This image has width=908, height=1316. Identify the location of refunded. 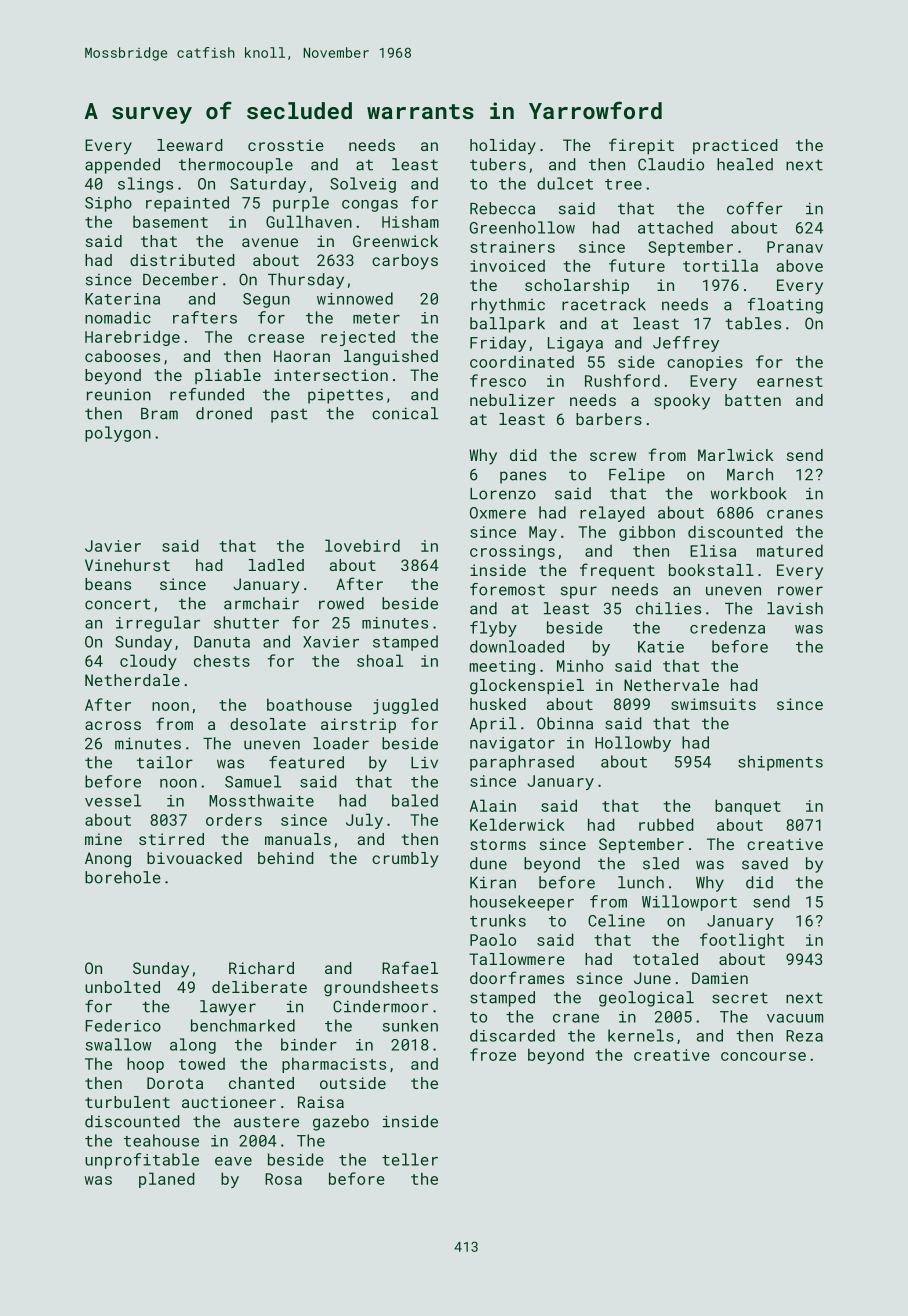
(207, 394).
